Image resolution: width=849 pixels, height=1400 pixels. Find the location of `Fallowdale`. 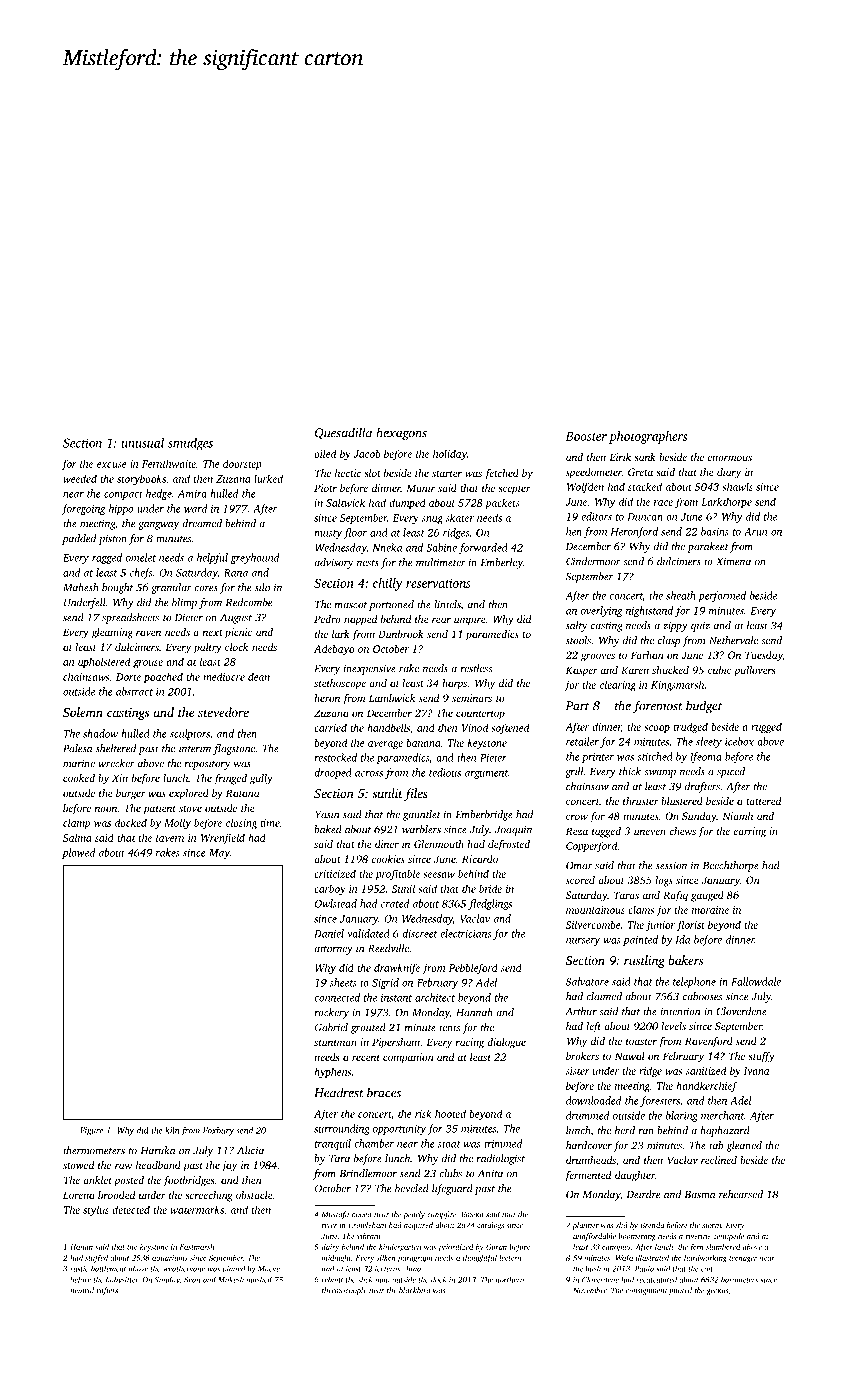

Fallowdale is located at coordinates (756, 981).
